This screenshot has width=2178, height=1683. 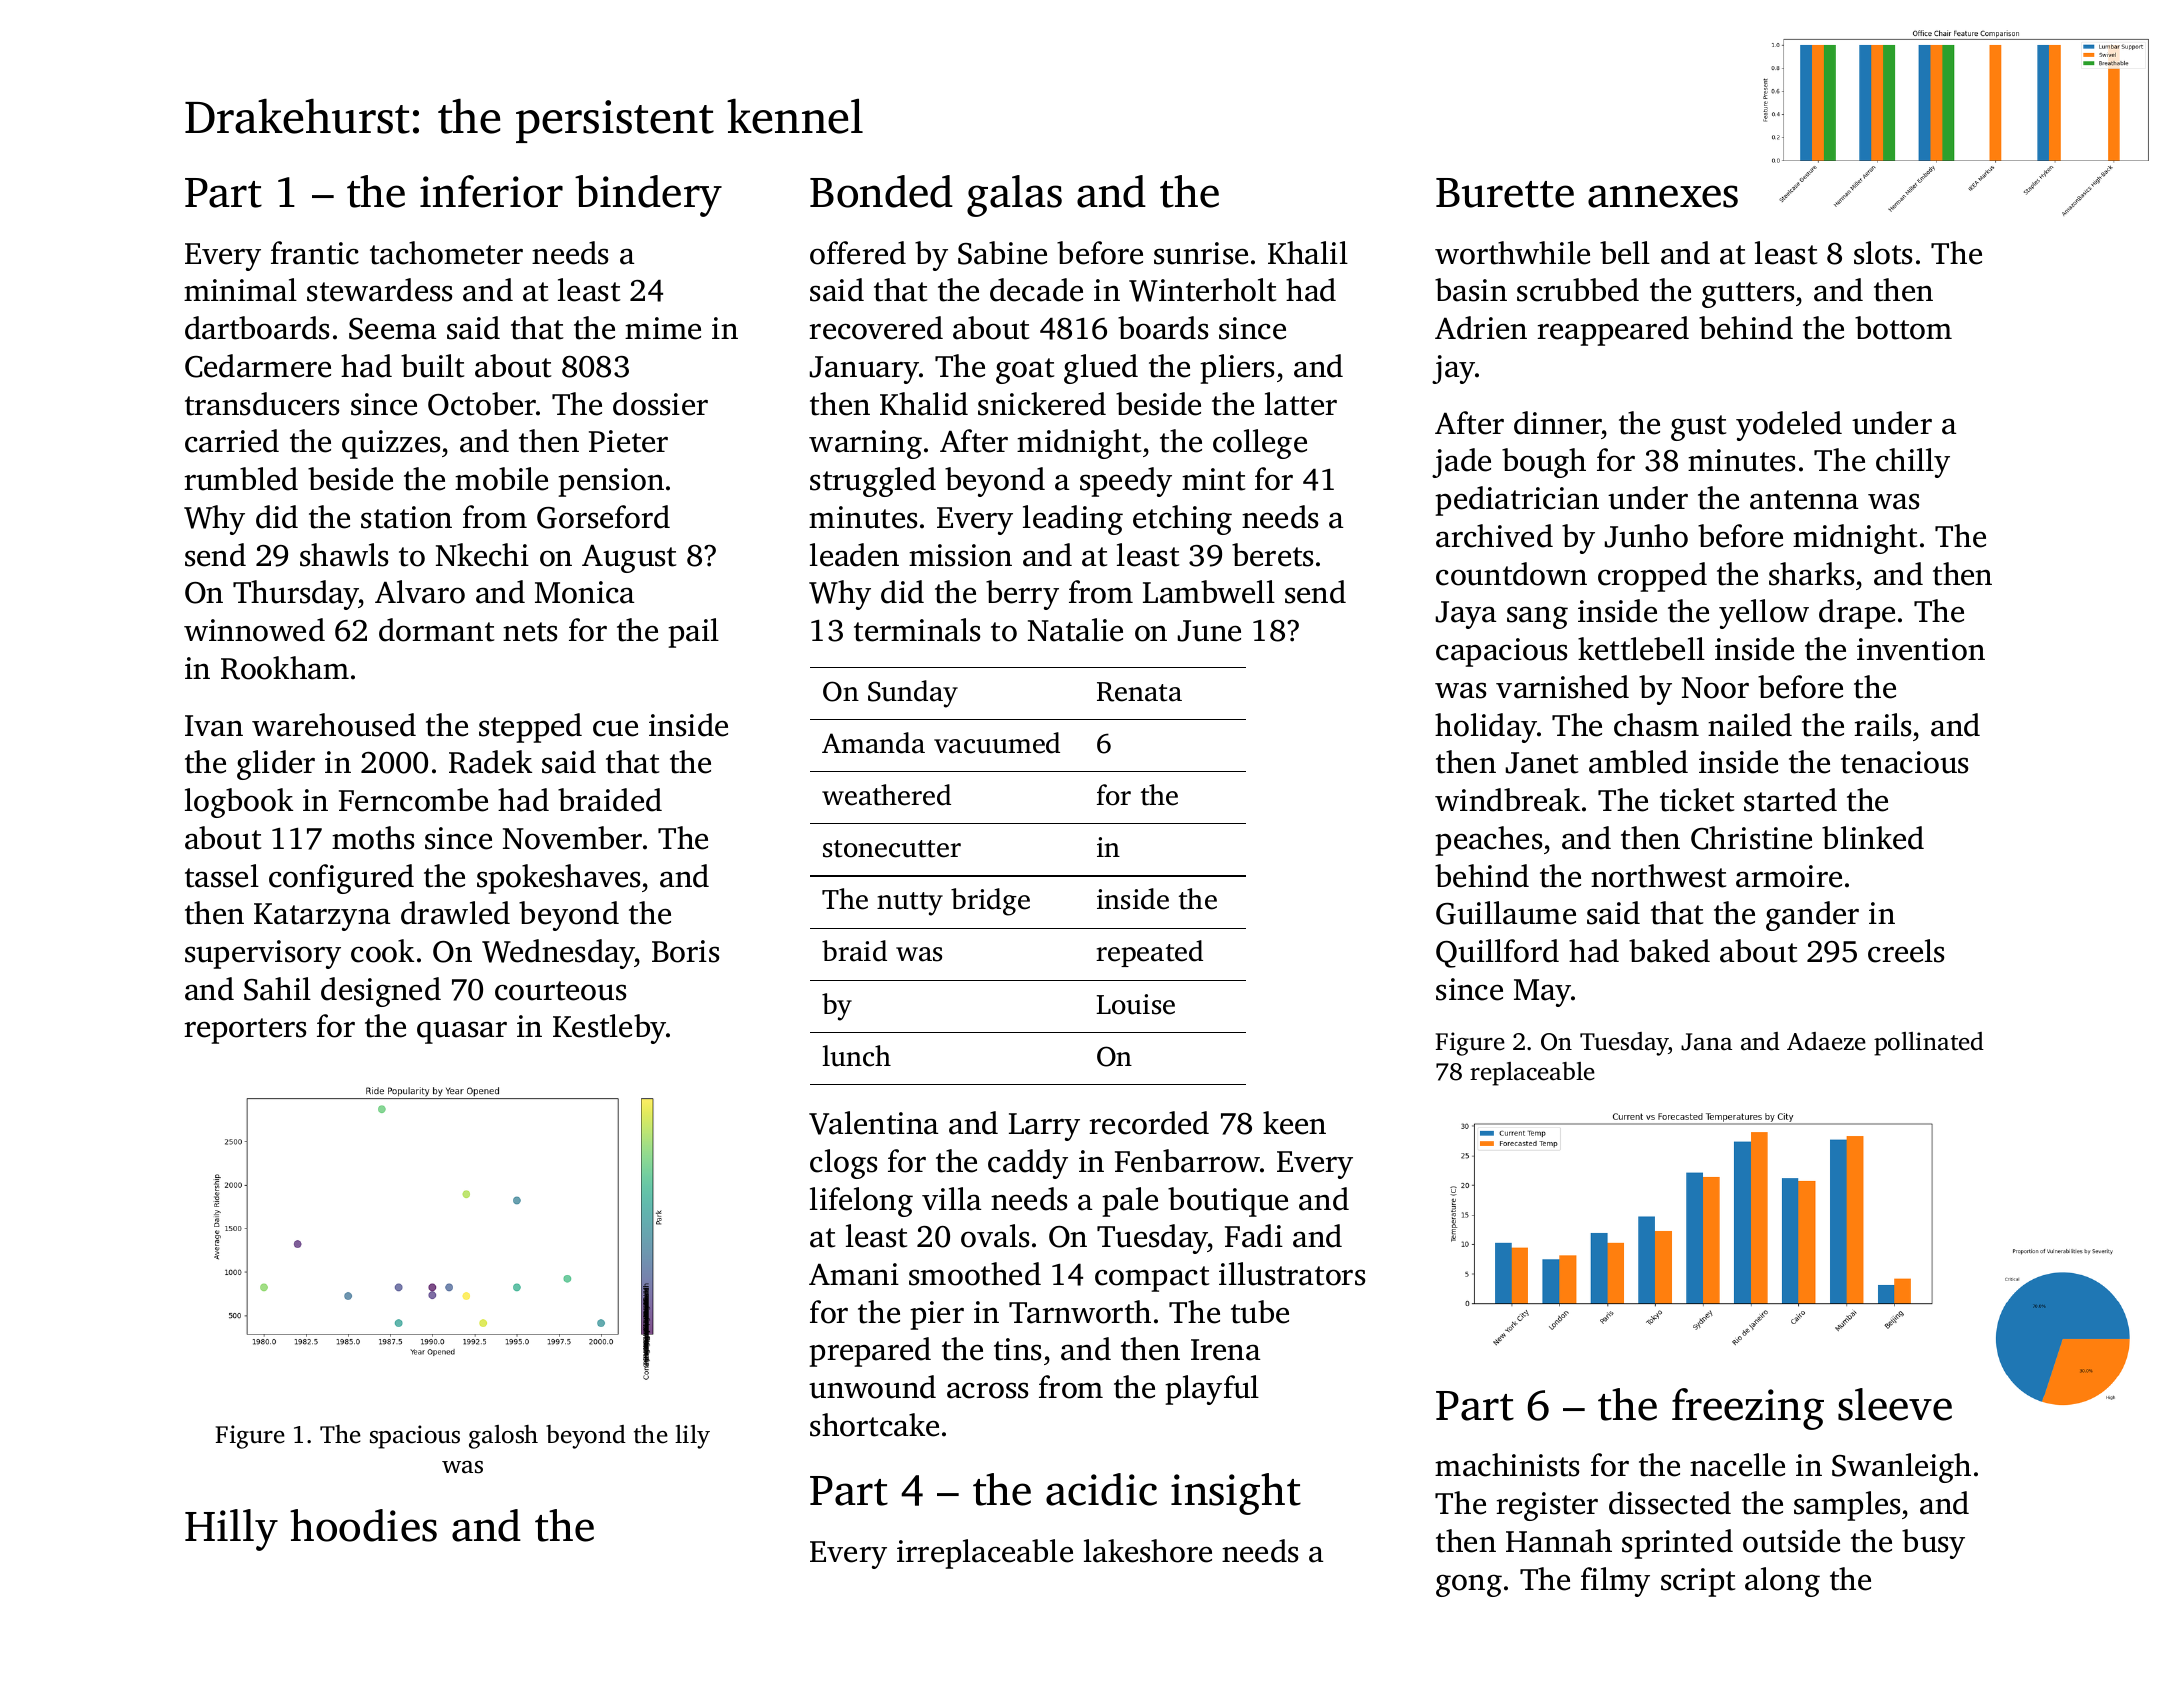 I want to click on snickered, so click(x=1042, y=404).
